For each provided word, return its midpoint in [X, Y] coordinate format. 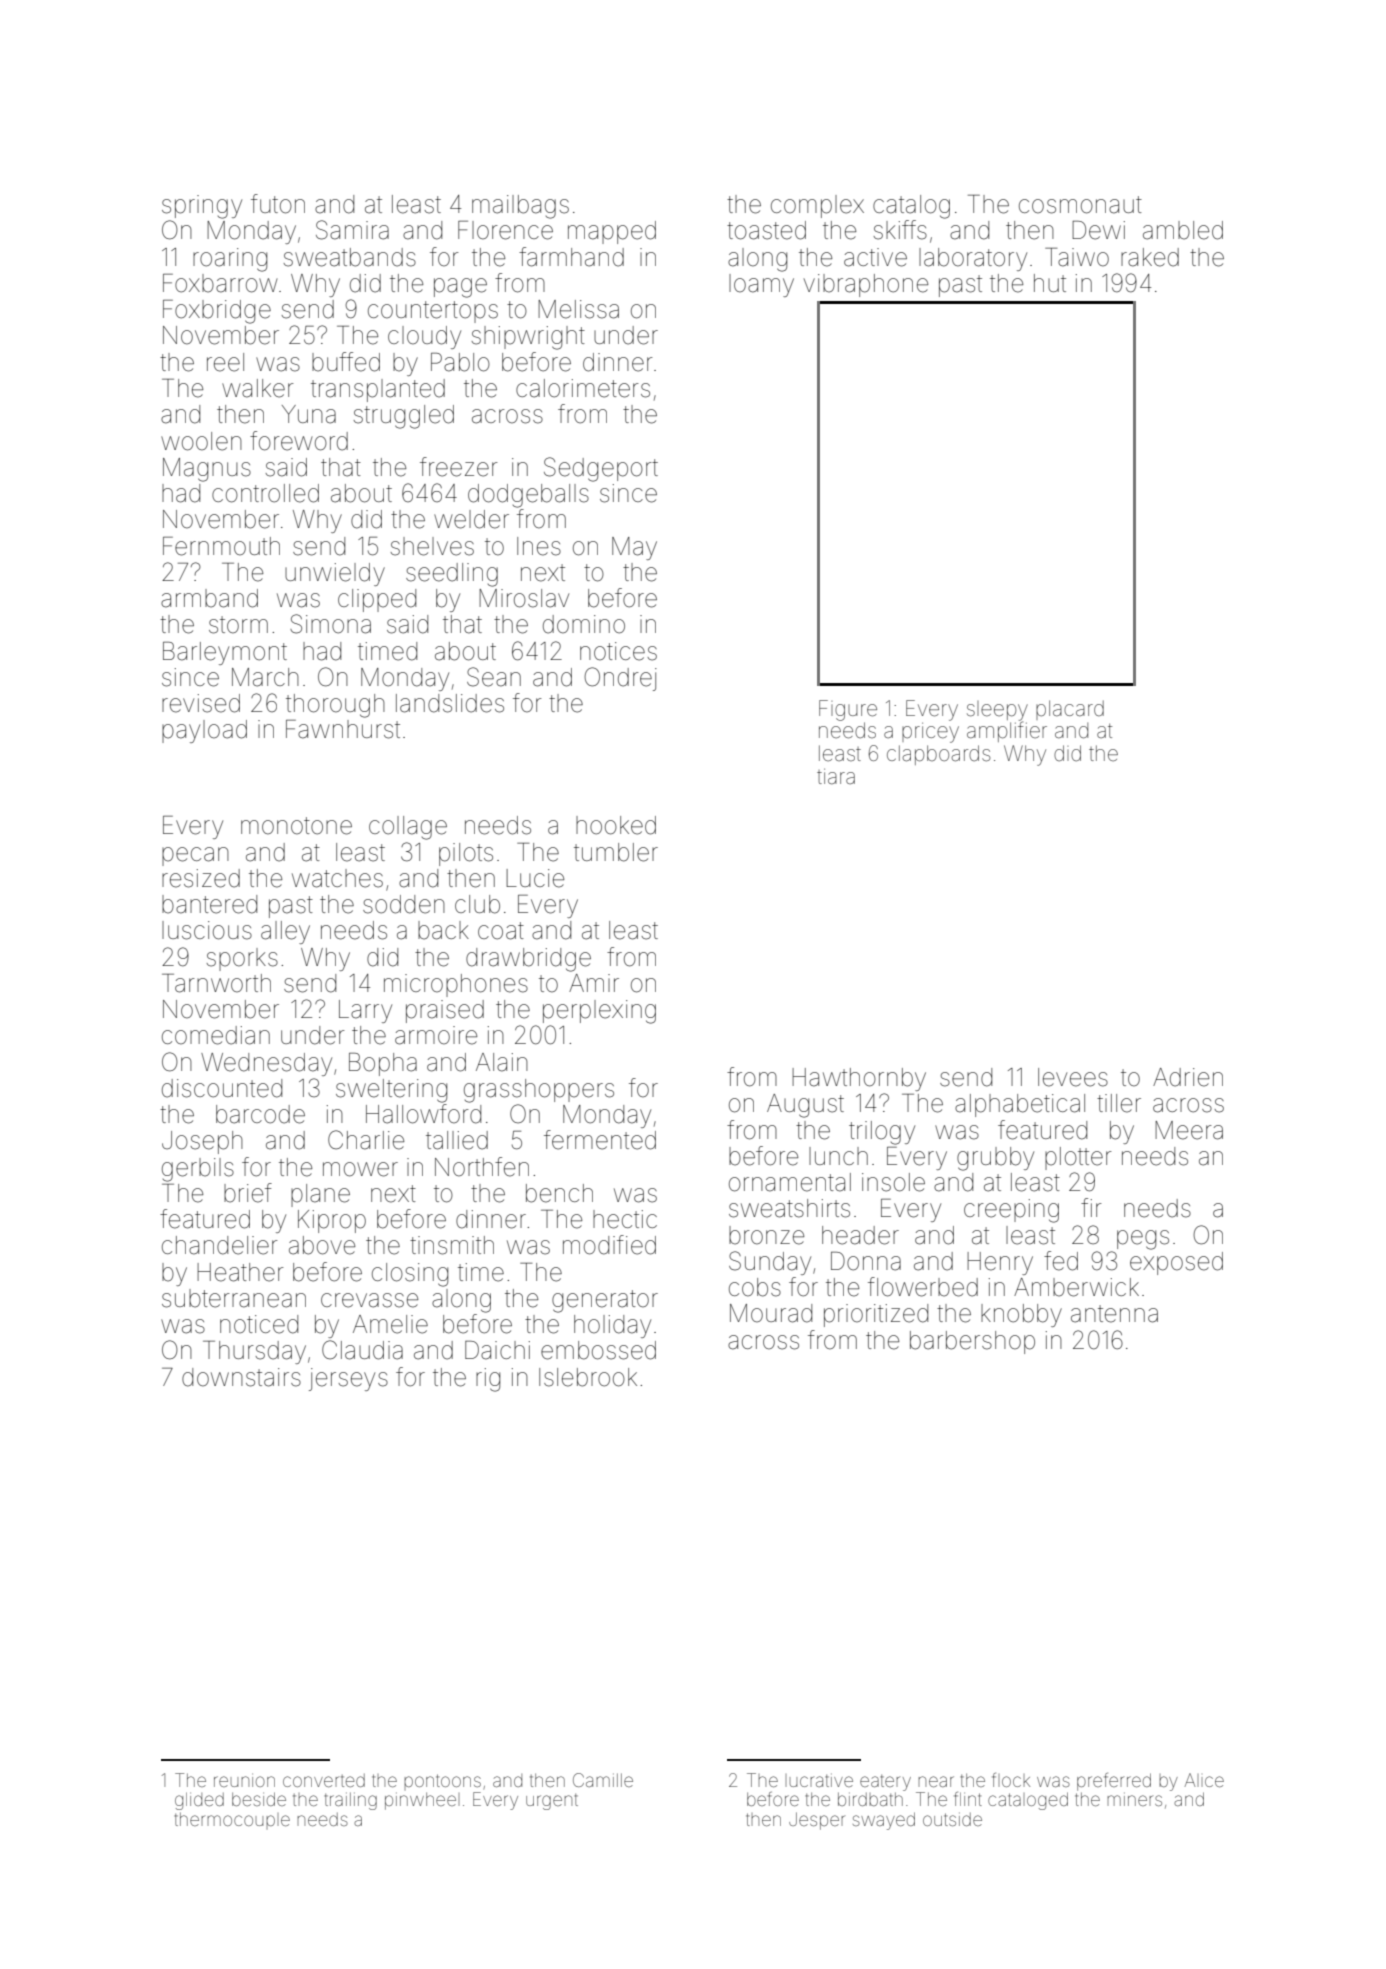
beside [259, 1799]
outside [952, 1819]
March [265, 677]
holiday [612, 1326]
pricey [930, 733]
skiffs [900, 230]
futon [278, 204]
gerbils [198, 1170]
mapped [612, 232]
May [634, 548]
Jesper [817, 1821]
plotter [1078, 1158]
